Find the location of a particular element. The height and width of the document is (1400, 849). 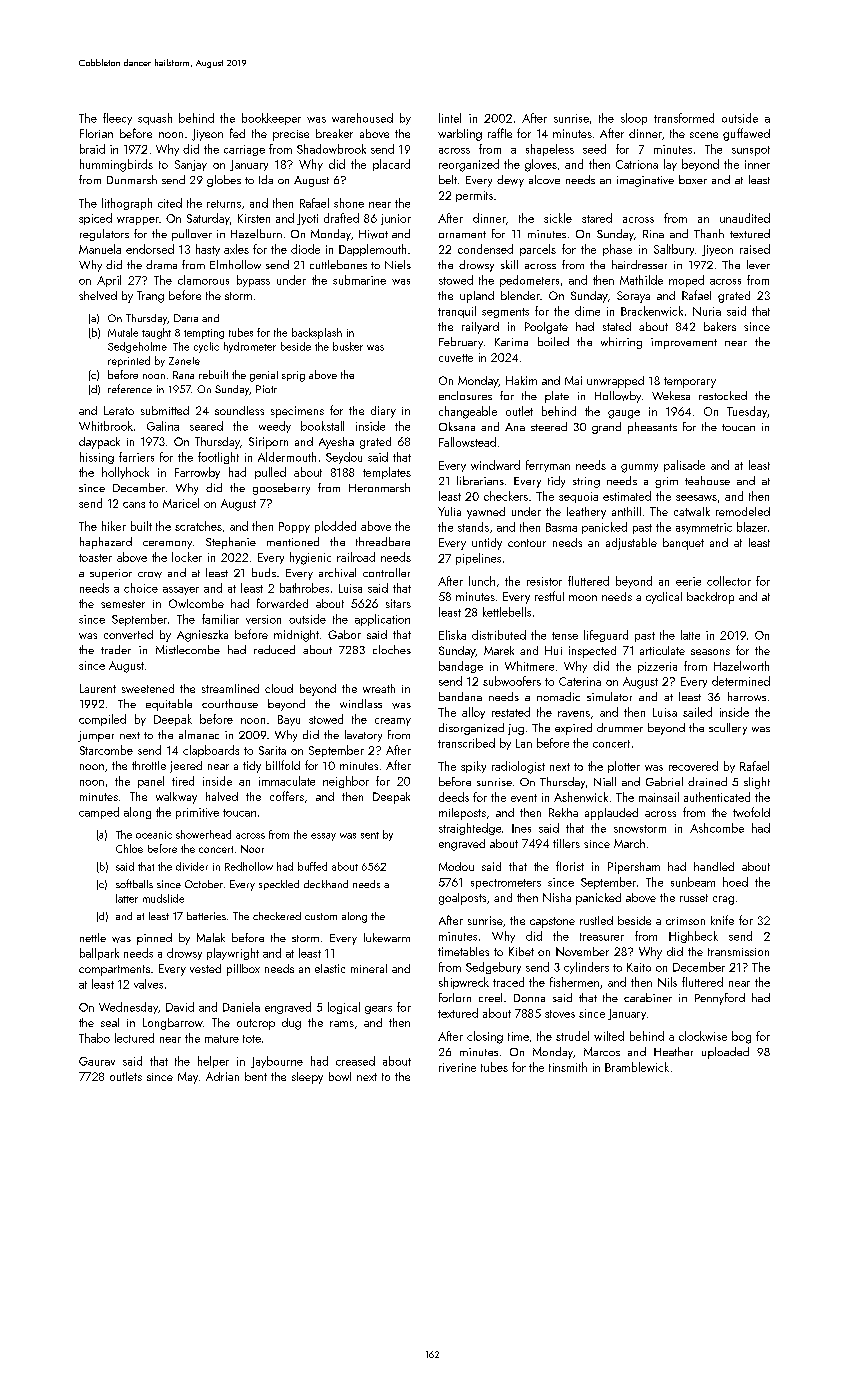

goalposts is located at coordinates (462, 899).
